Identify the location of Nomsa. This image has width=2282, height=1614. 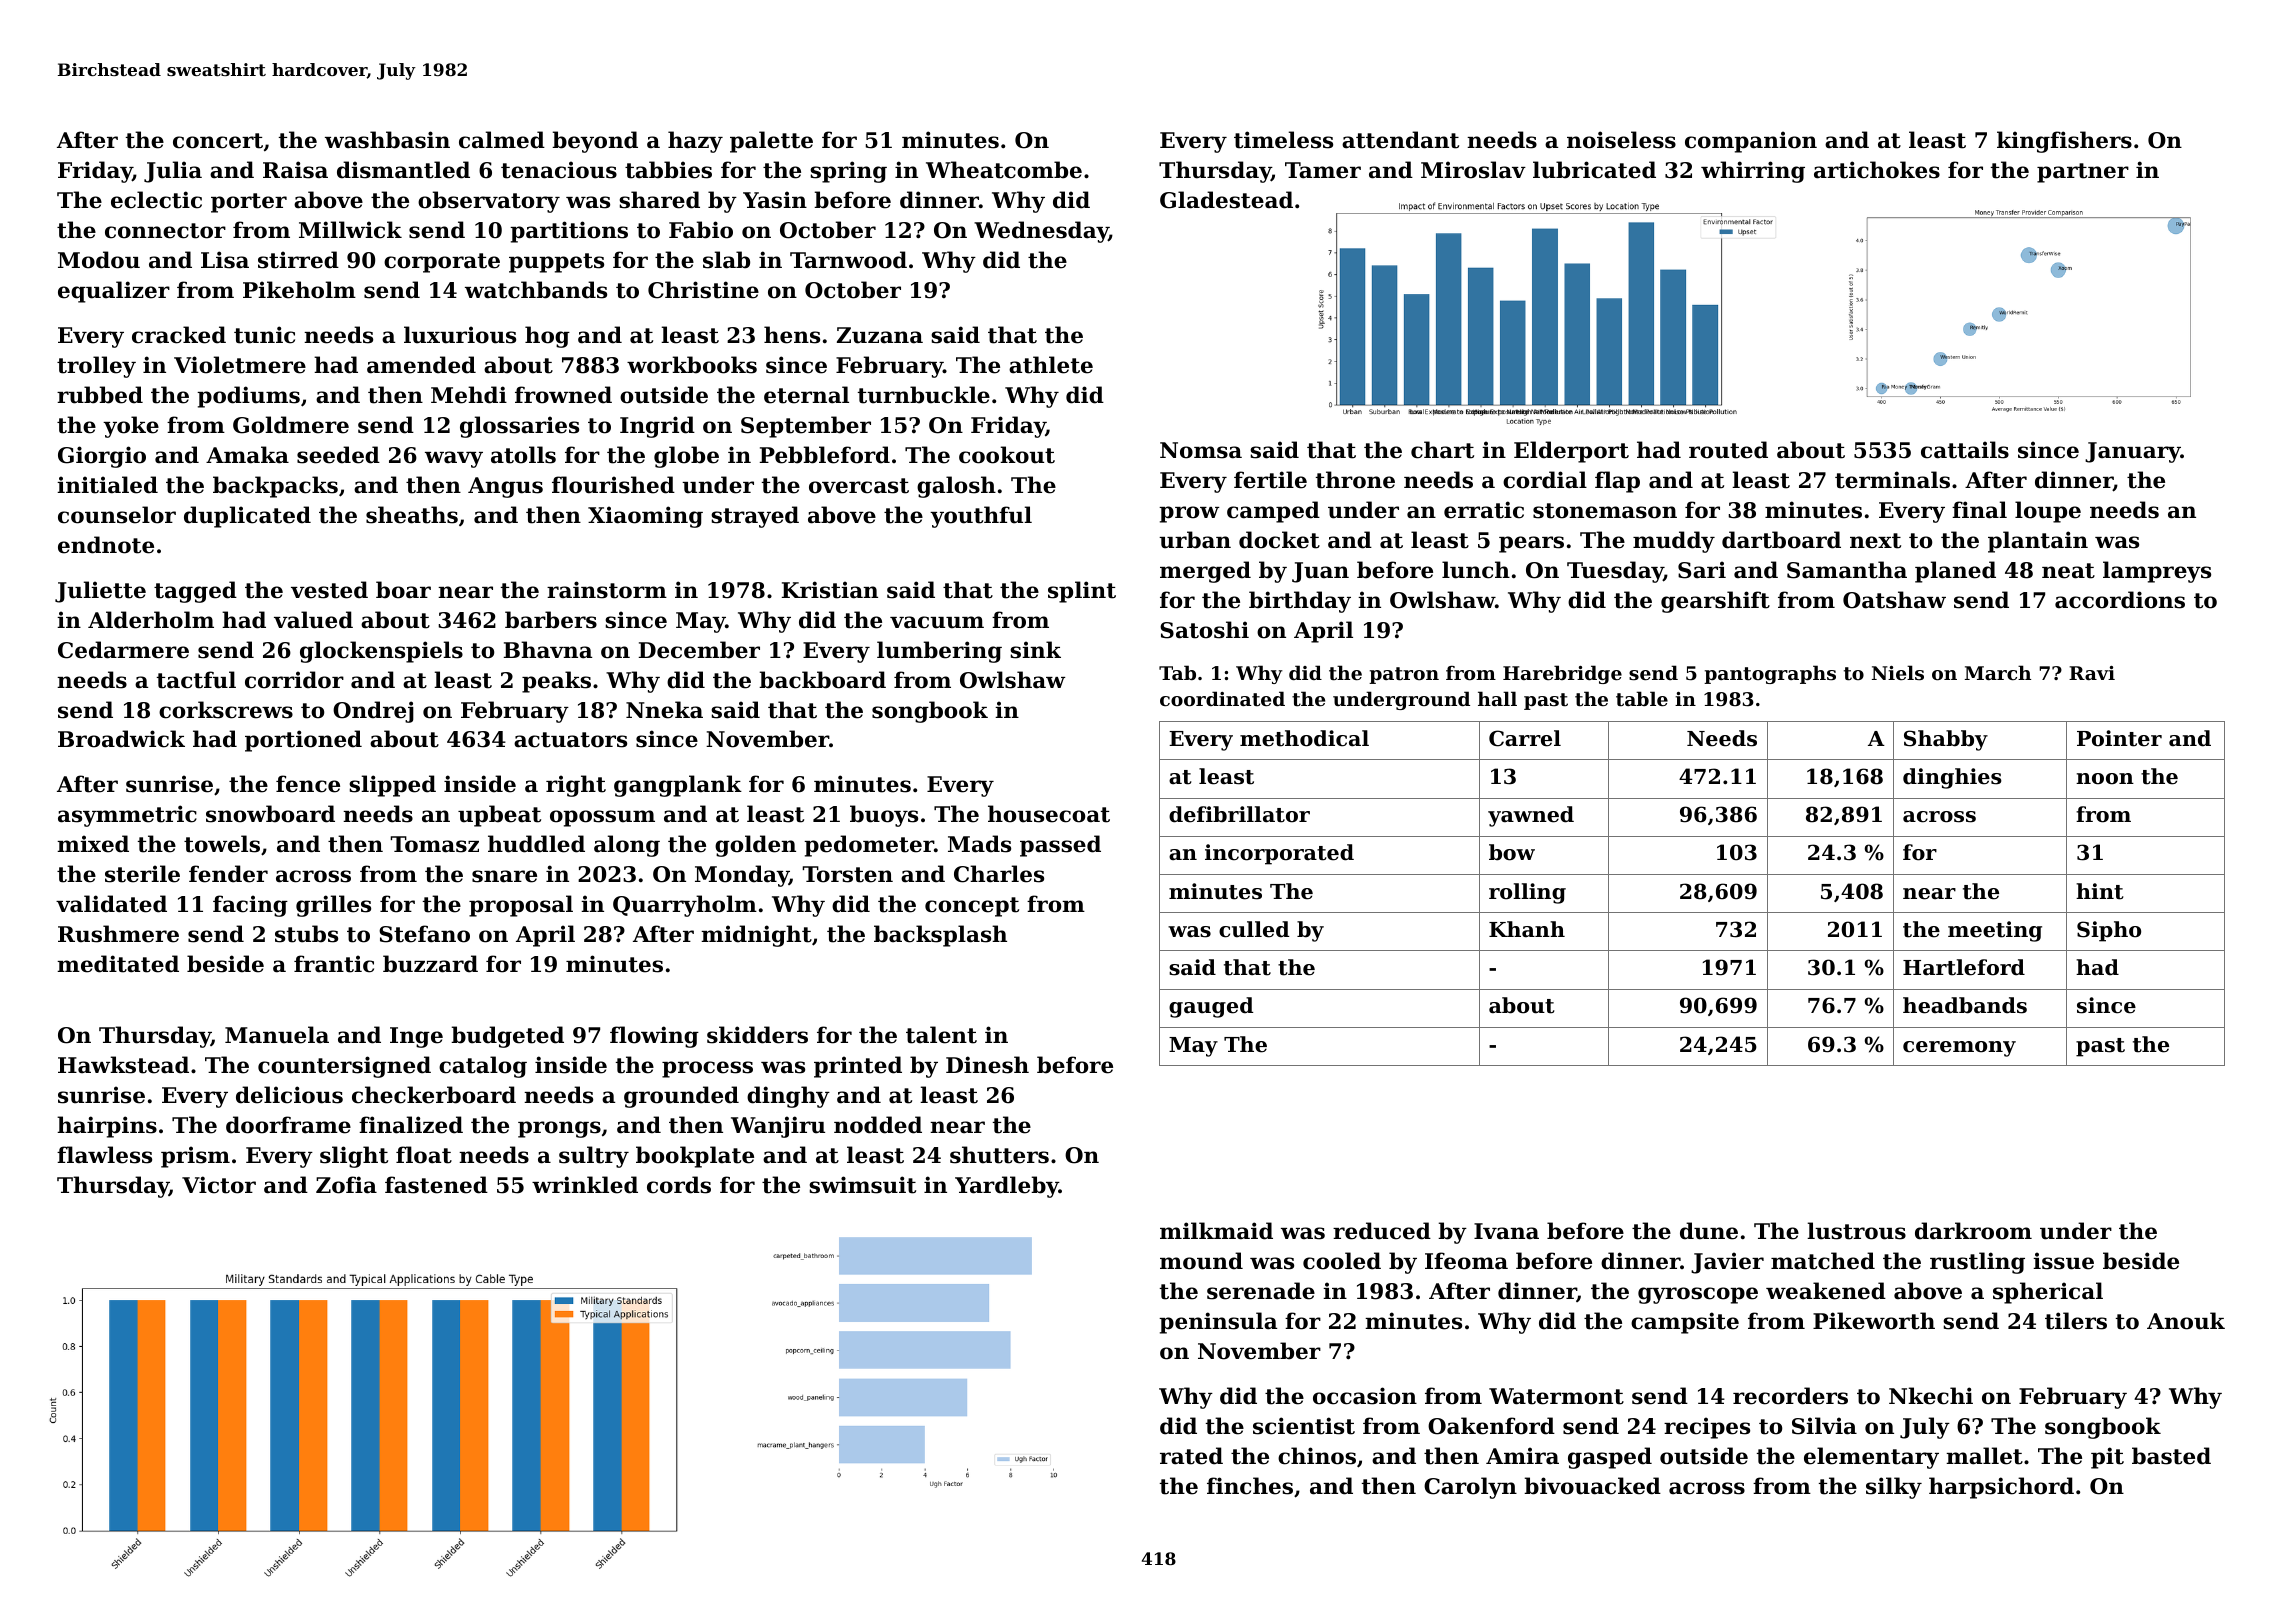
(1201, 450).
